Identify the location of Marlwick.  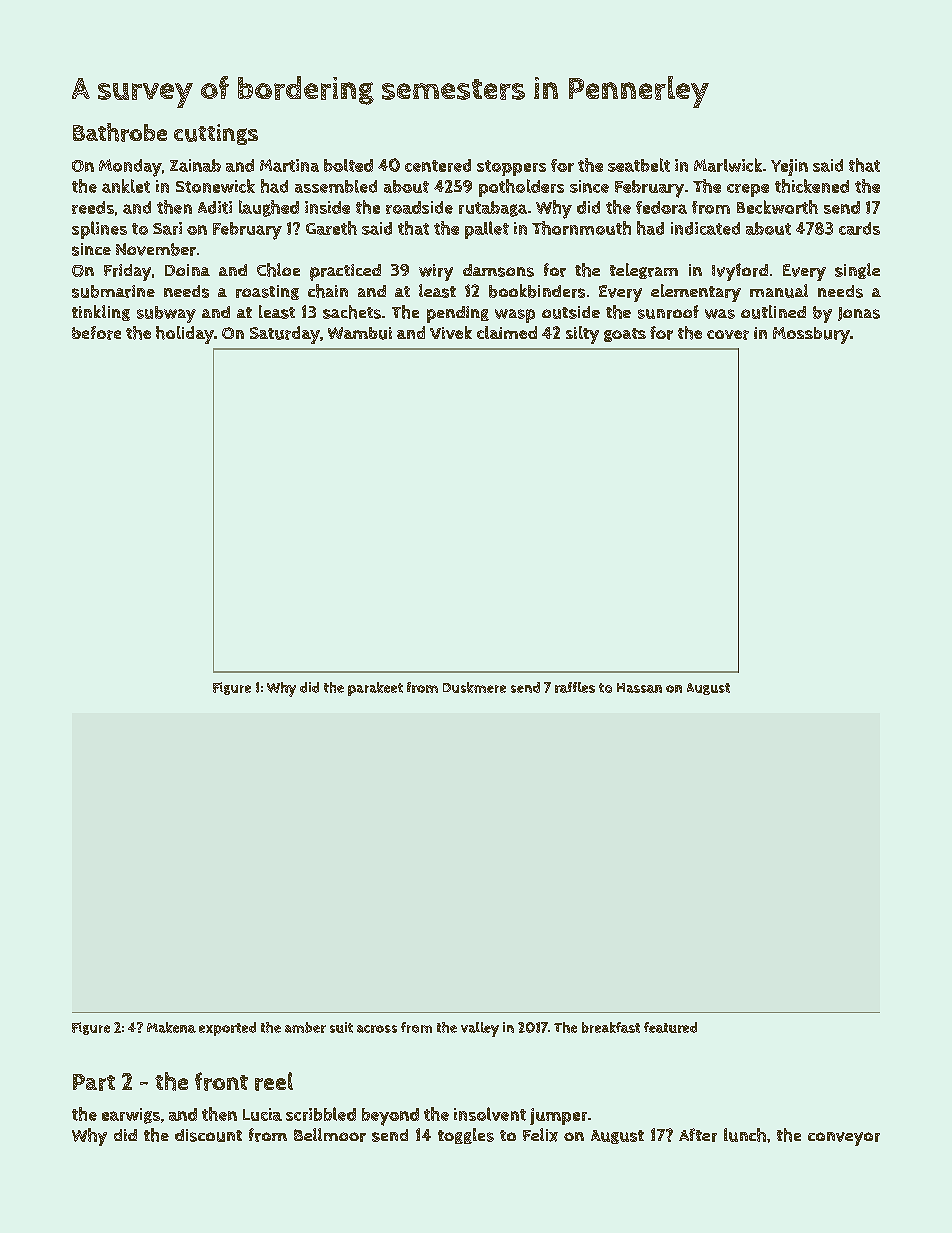
(728, 165).
